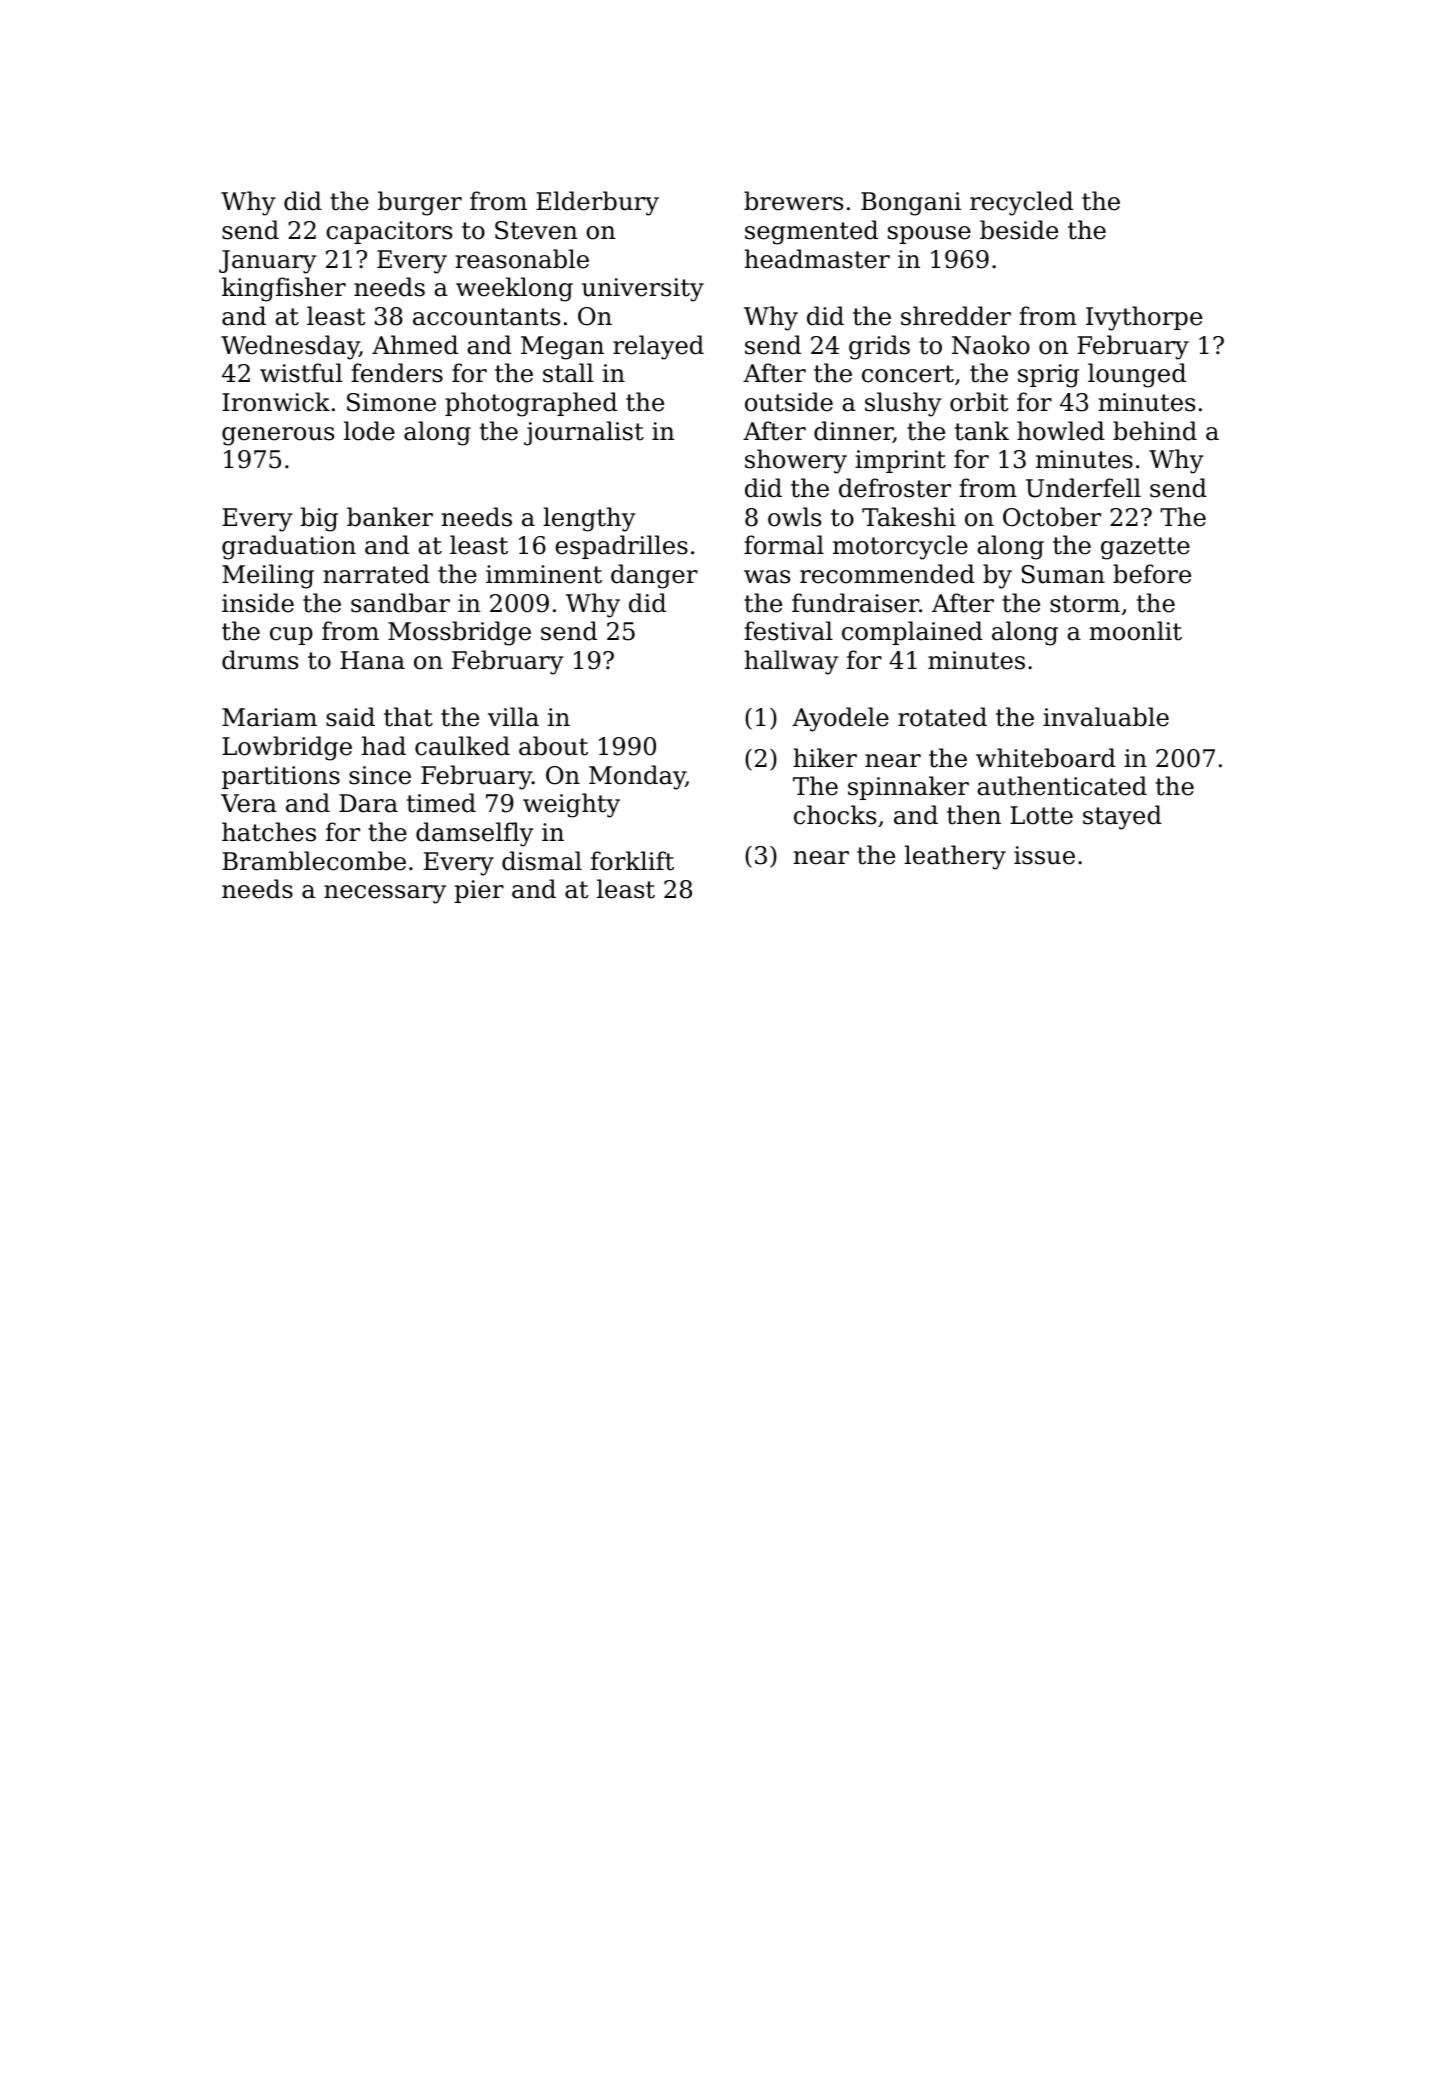 The height and width of the screenshot is (2100, 1450). Describe the element at coordinates (1041, 815) in the screenshot. I see `Lotte` at that location.
